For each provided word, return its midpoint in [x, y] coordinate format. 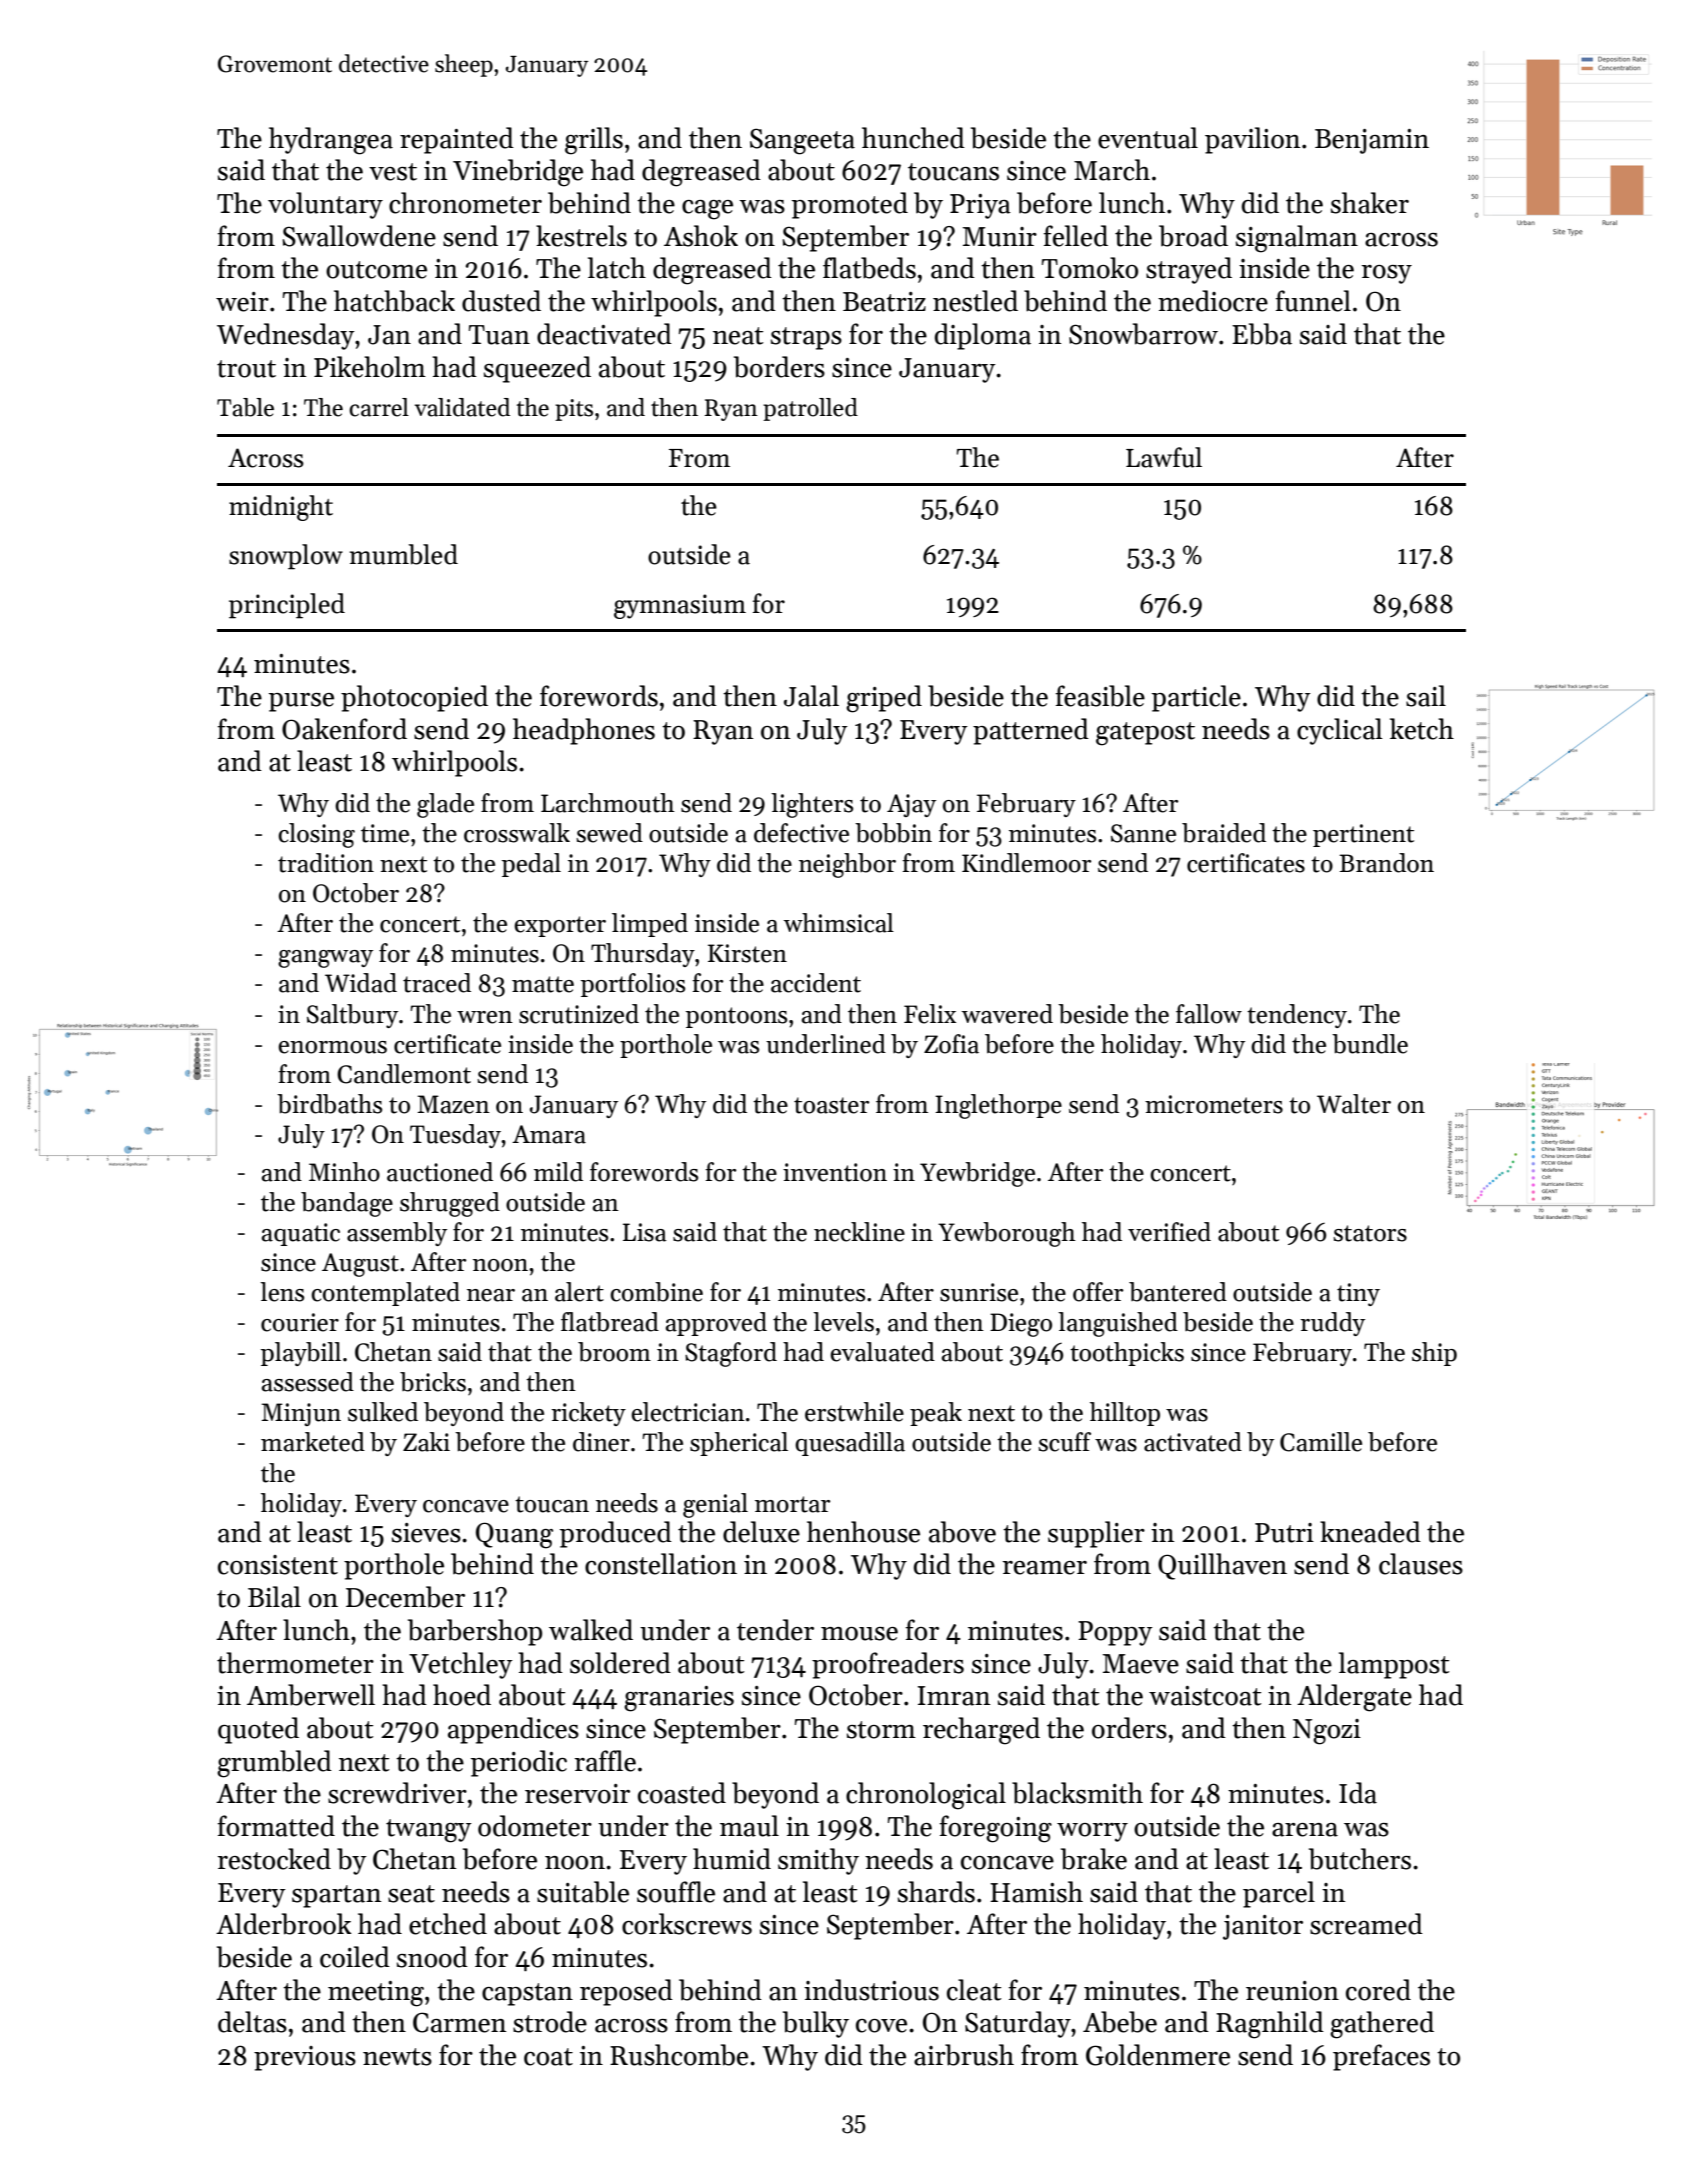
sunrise [979, 1292]
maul [749, 1826]
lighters [812, 805]
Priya [980, 206]
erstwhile [854, 1412]
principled [287, 606]
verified [1169, 1232]
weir [242, 302]
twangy [429, 1831]
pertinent [1363, 835]
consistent [278, 1565]
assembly [397, 1234]
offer [1098, 1292]
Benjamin [1372, 141]
